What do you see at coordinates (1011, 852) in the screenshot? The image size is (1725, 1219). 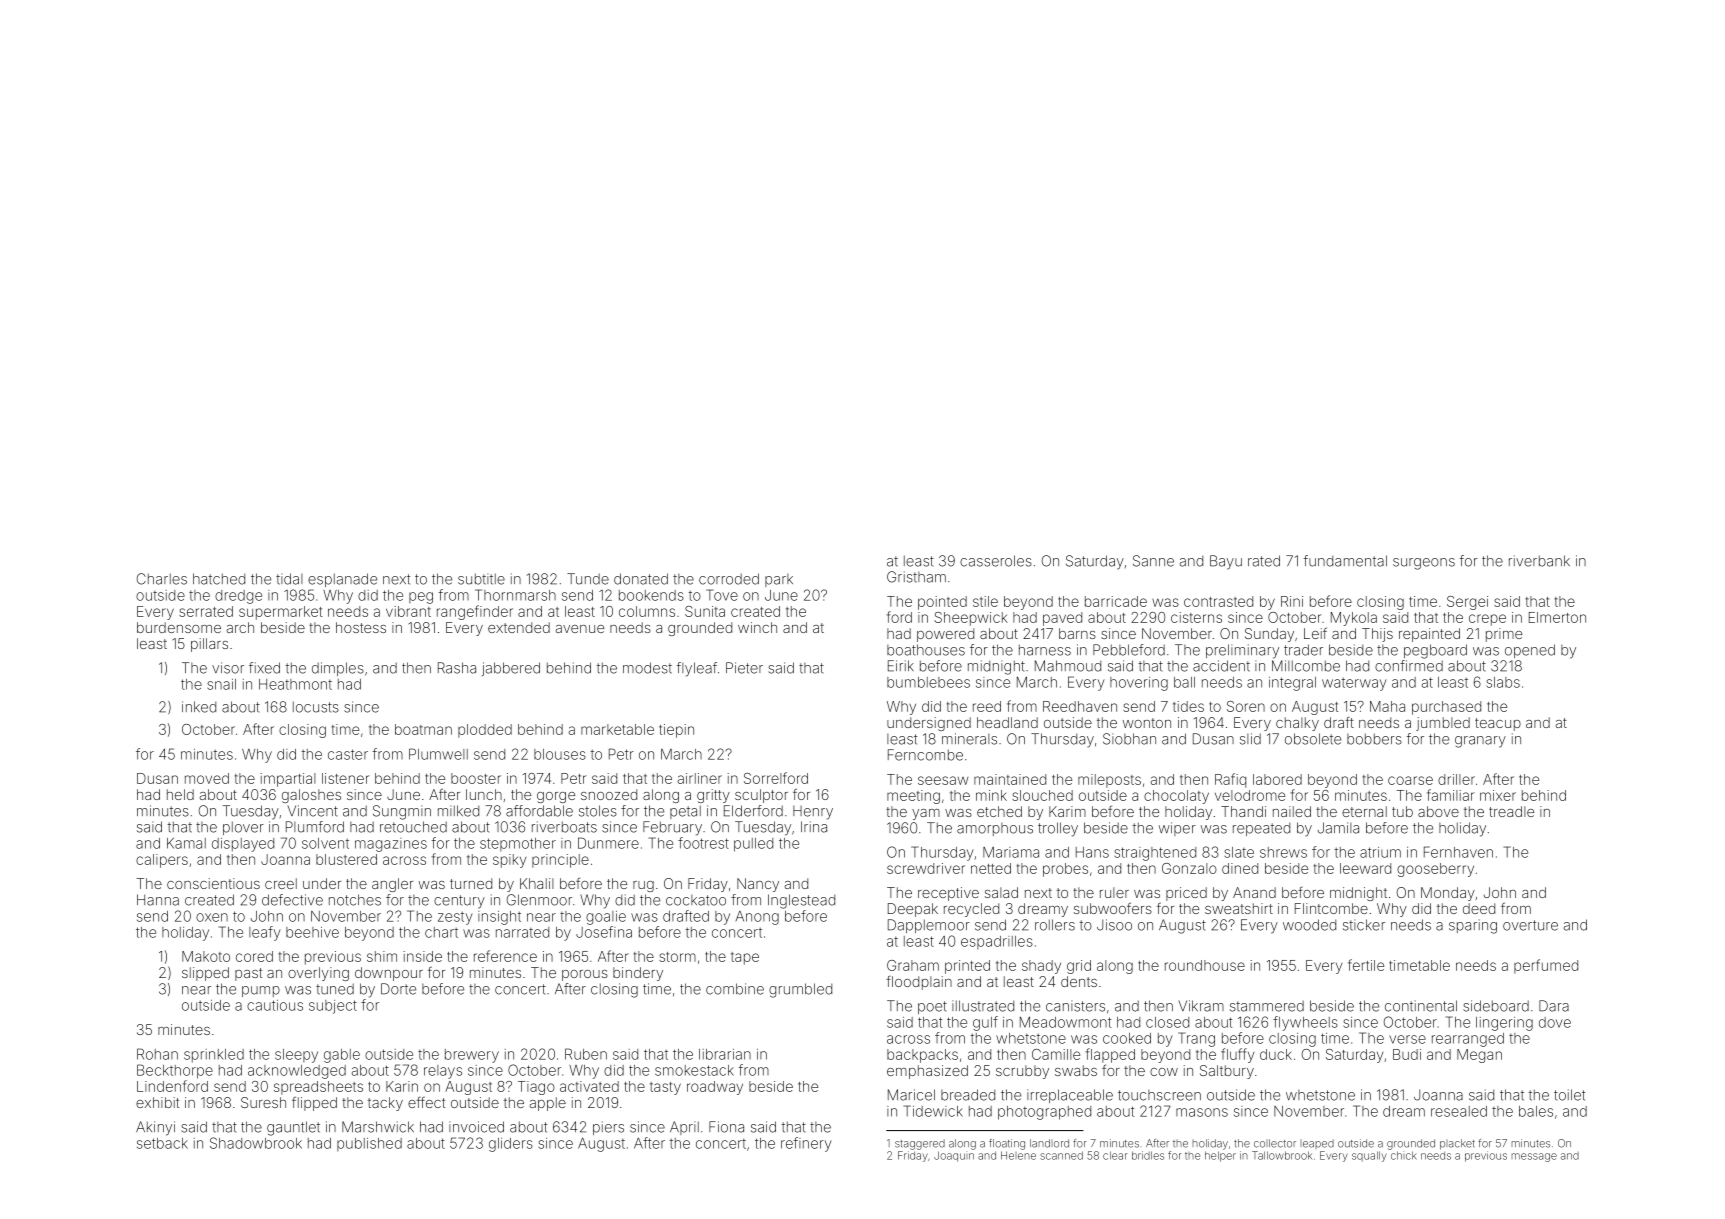 I see `Mariama` at bounding box center [1011, 852].
